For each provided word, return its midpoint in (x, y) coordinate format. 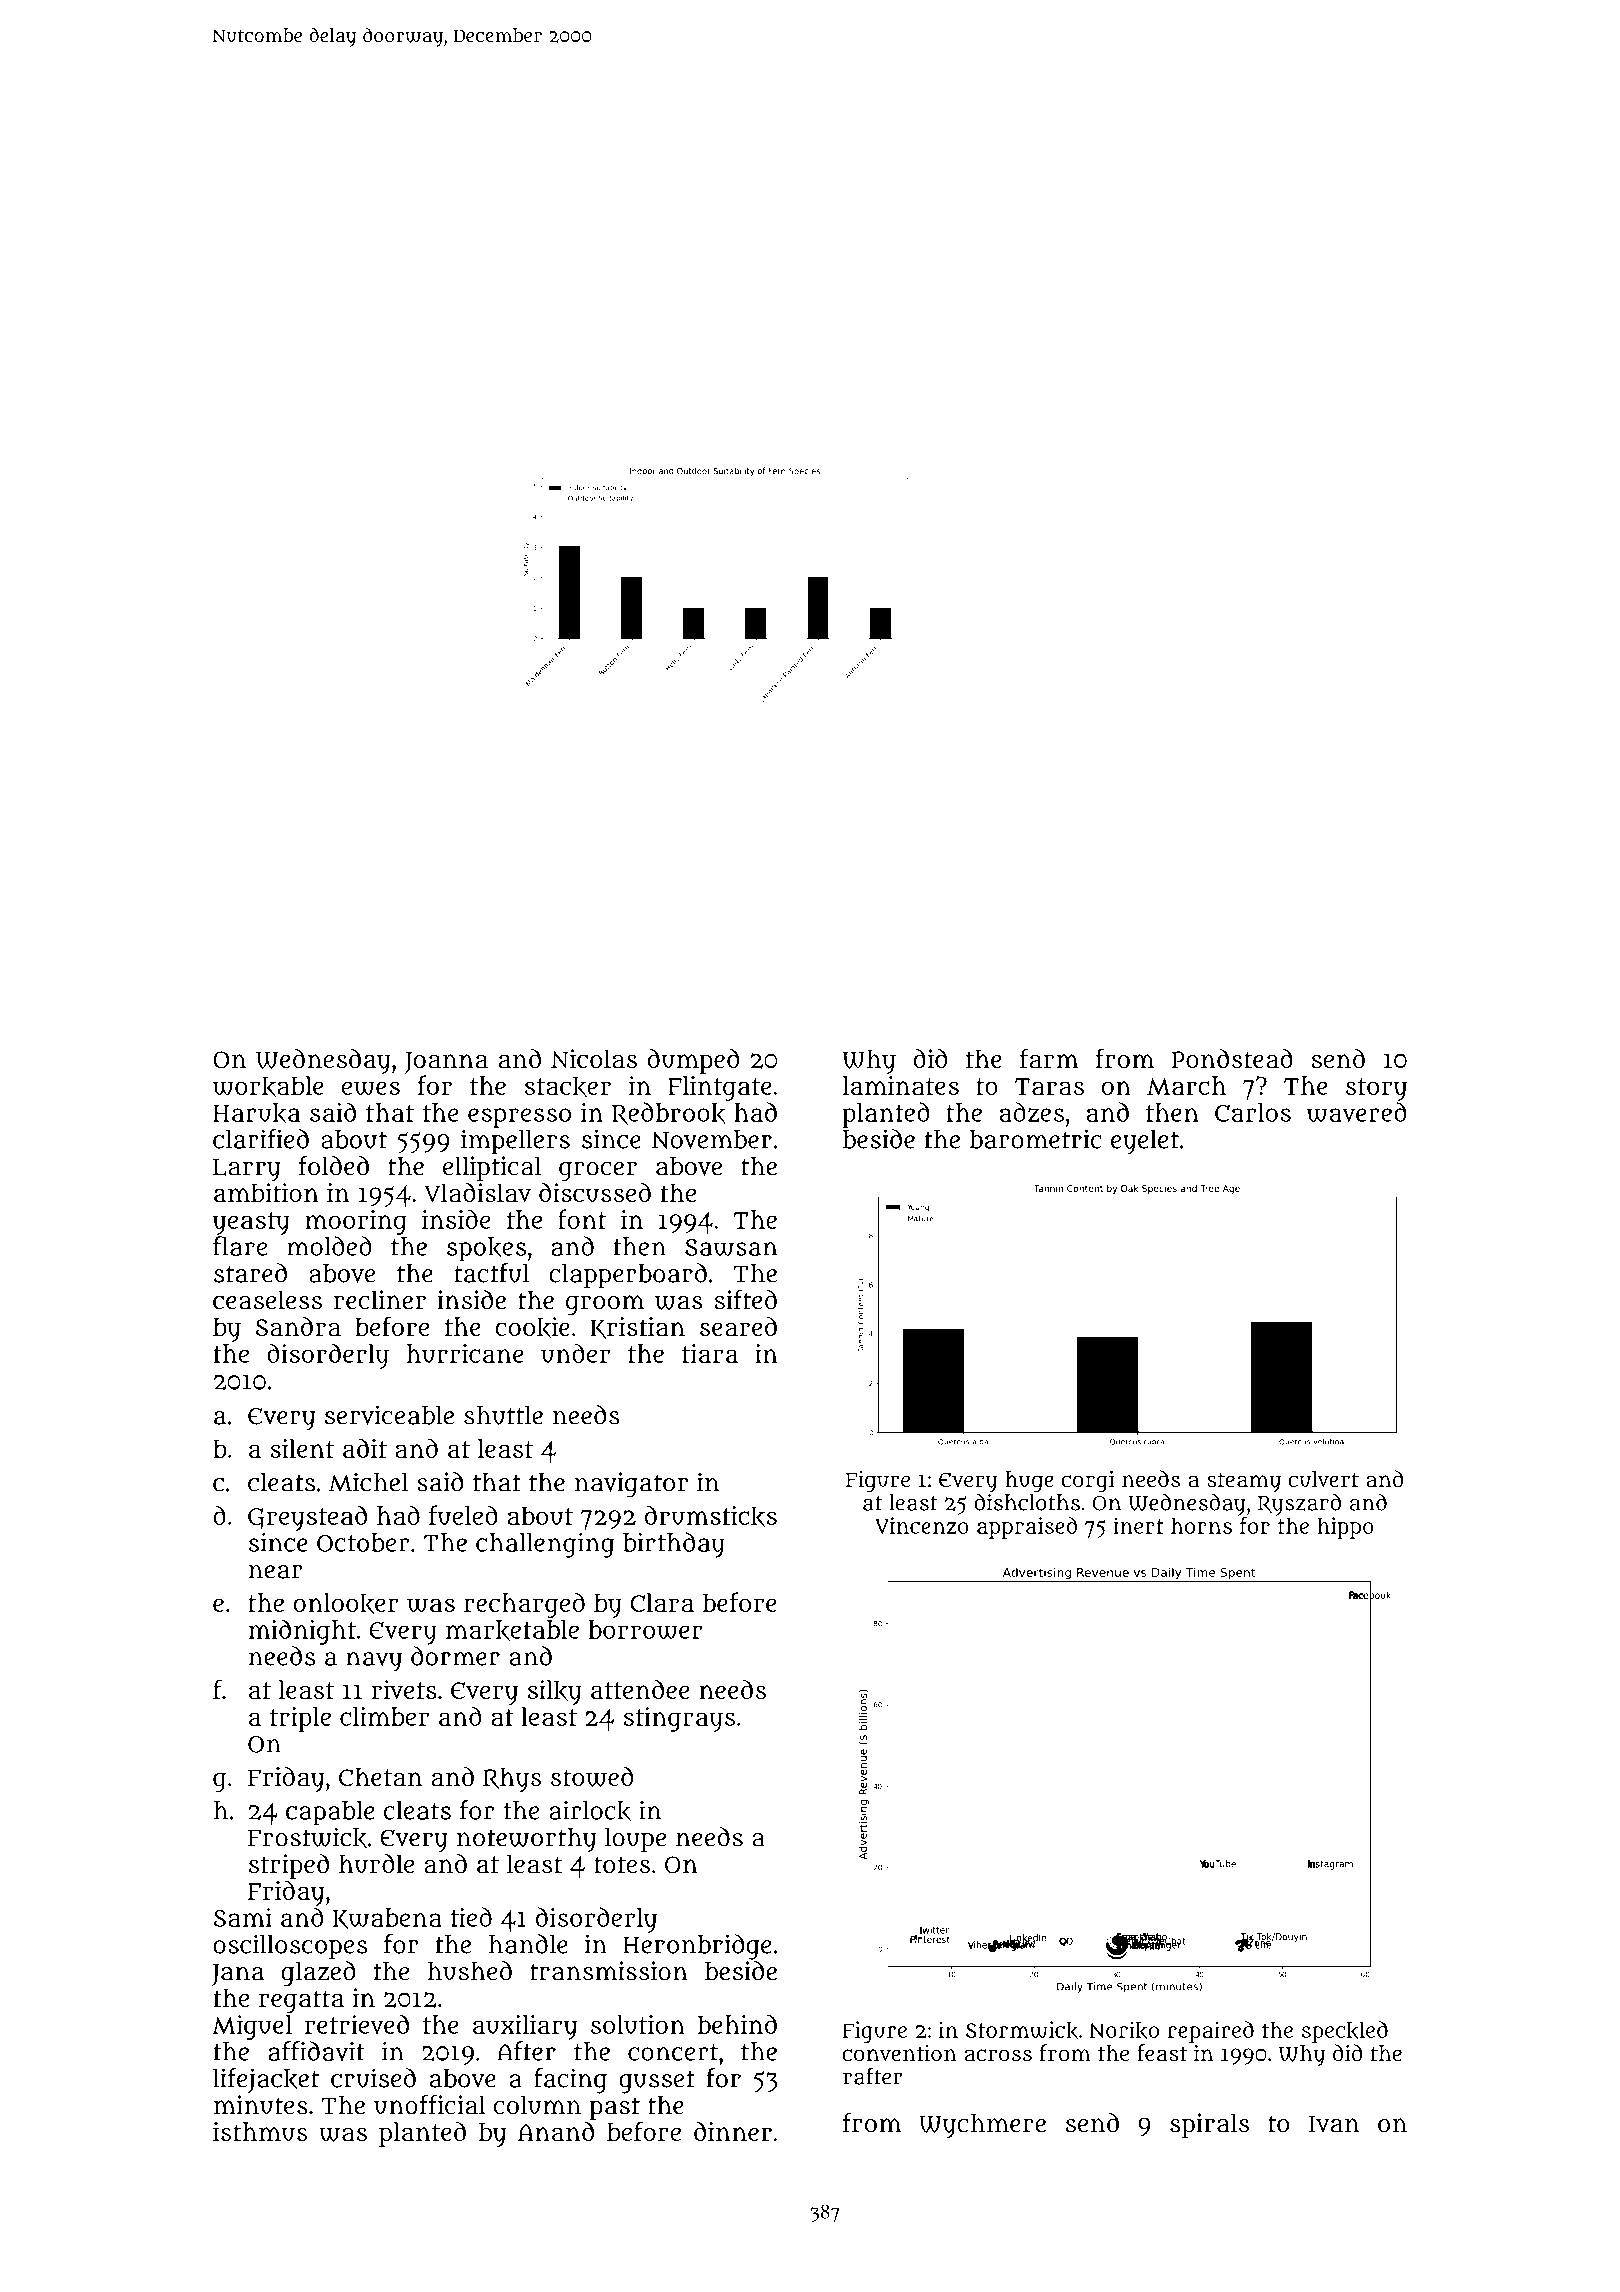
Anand (556, 2131)
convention (899, 2053)
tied (471, 1917)
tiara (710, 1353)
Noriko (1124, 2030)
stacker (568, 1086)
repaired (1211, 2032)
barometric (1035, 1139)
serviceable (389, 1415)
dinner (733, 2131)
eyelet (1145, 1142)
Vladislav (477, 1193)
